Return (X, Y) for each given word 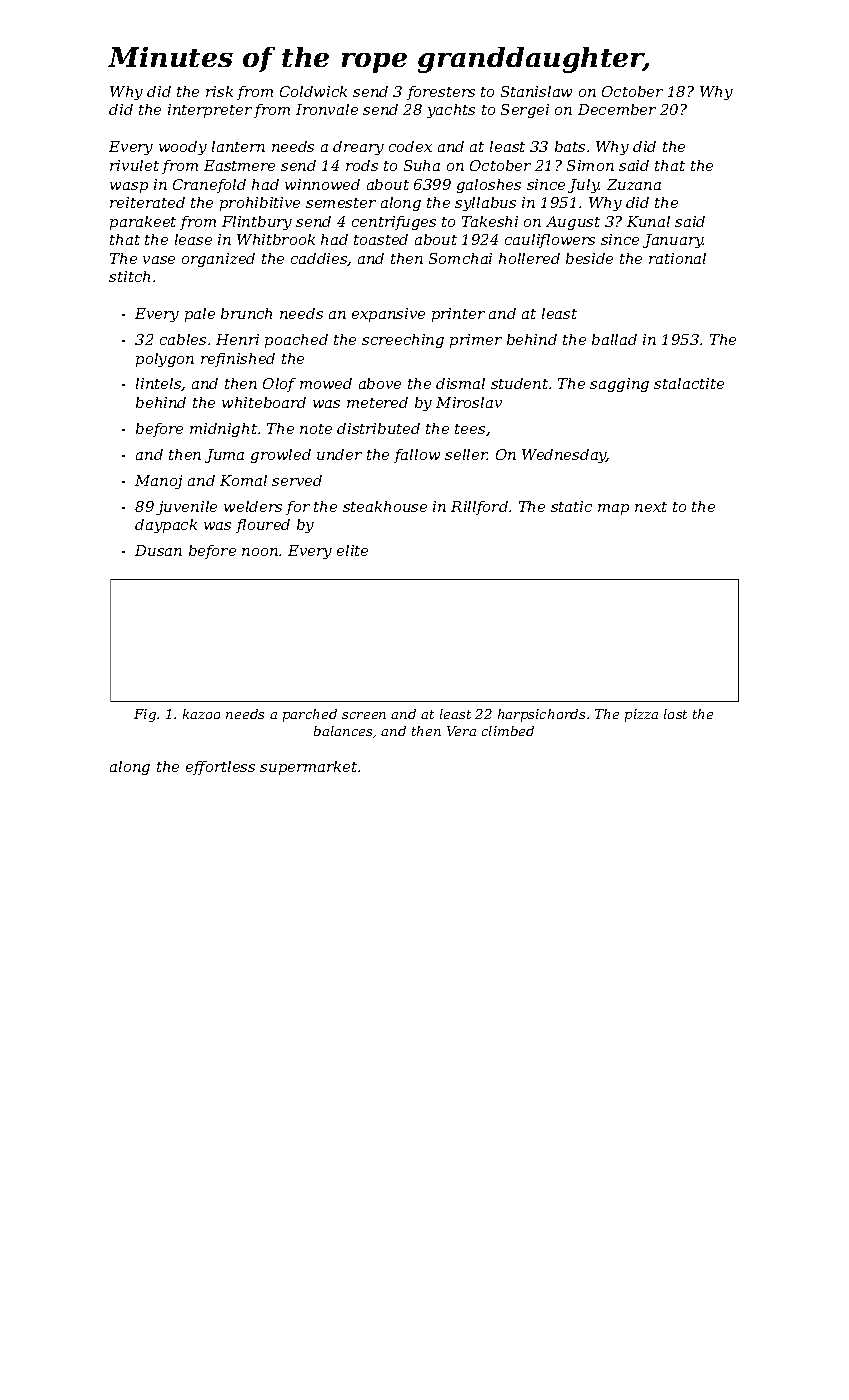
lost (675, 714)
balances (343, 731)
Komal (243, 480)
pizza (641, 715)
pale (200, 315)
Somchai (460, 258)
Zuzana (634, 184)
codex (410, 146)
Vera (461, 731)
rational (677, 258)
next (651, 507)
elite (352, 550)
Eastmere (239, 165)
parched (310, 715)
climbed (508, 731)
